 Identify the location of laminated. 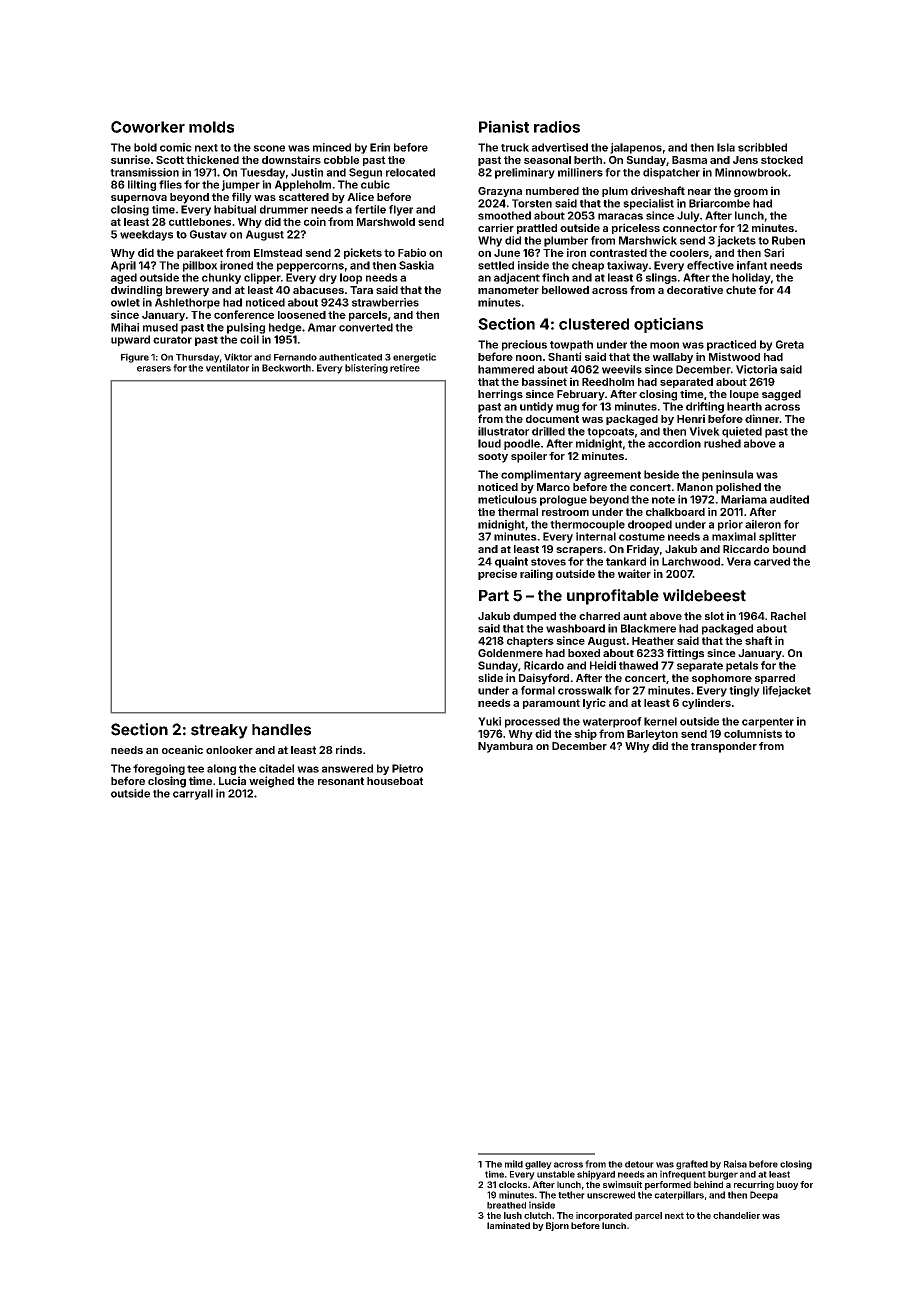
(508, 1225).
